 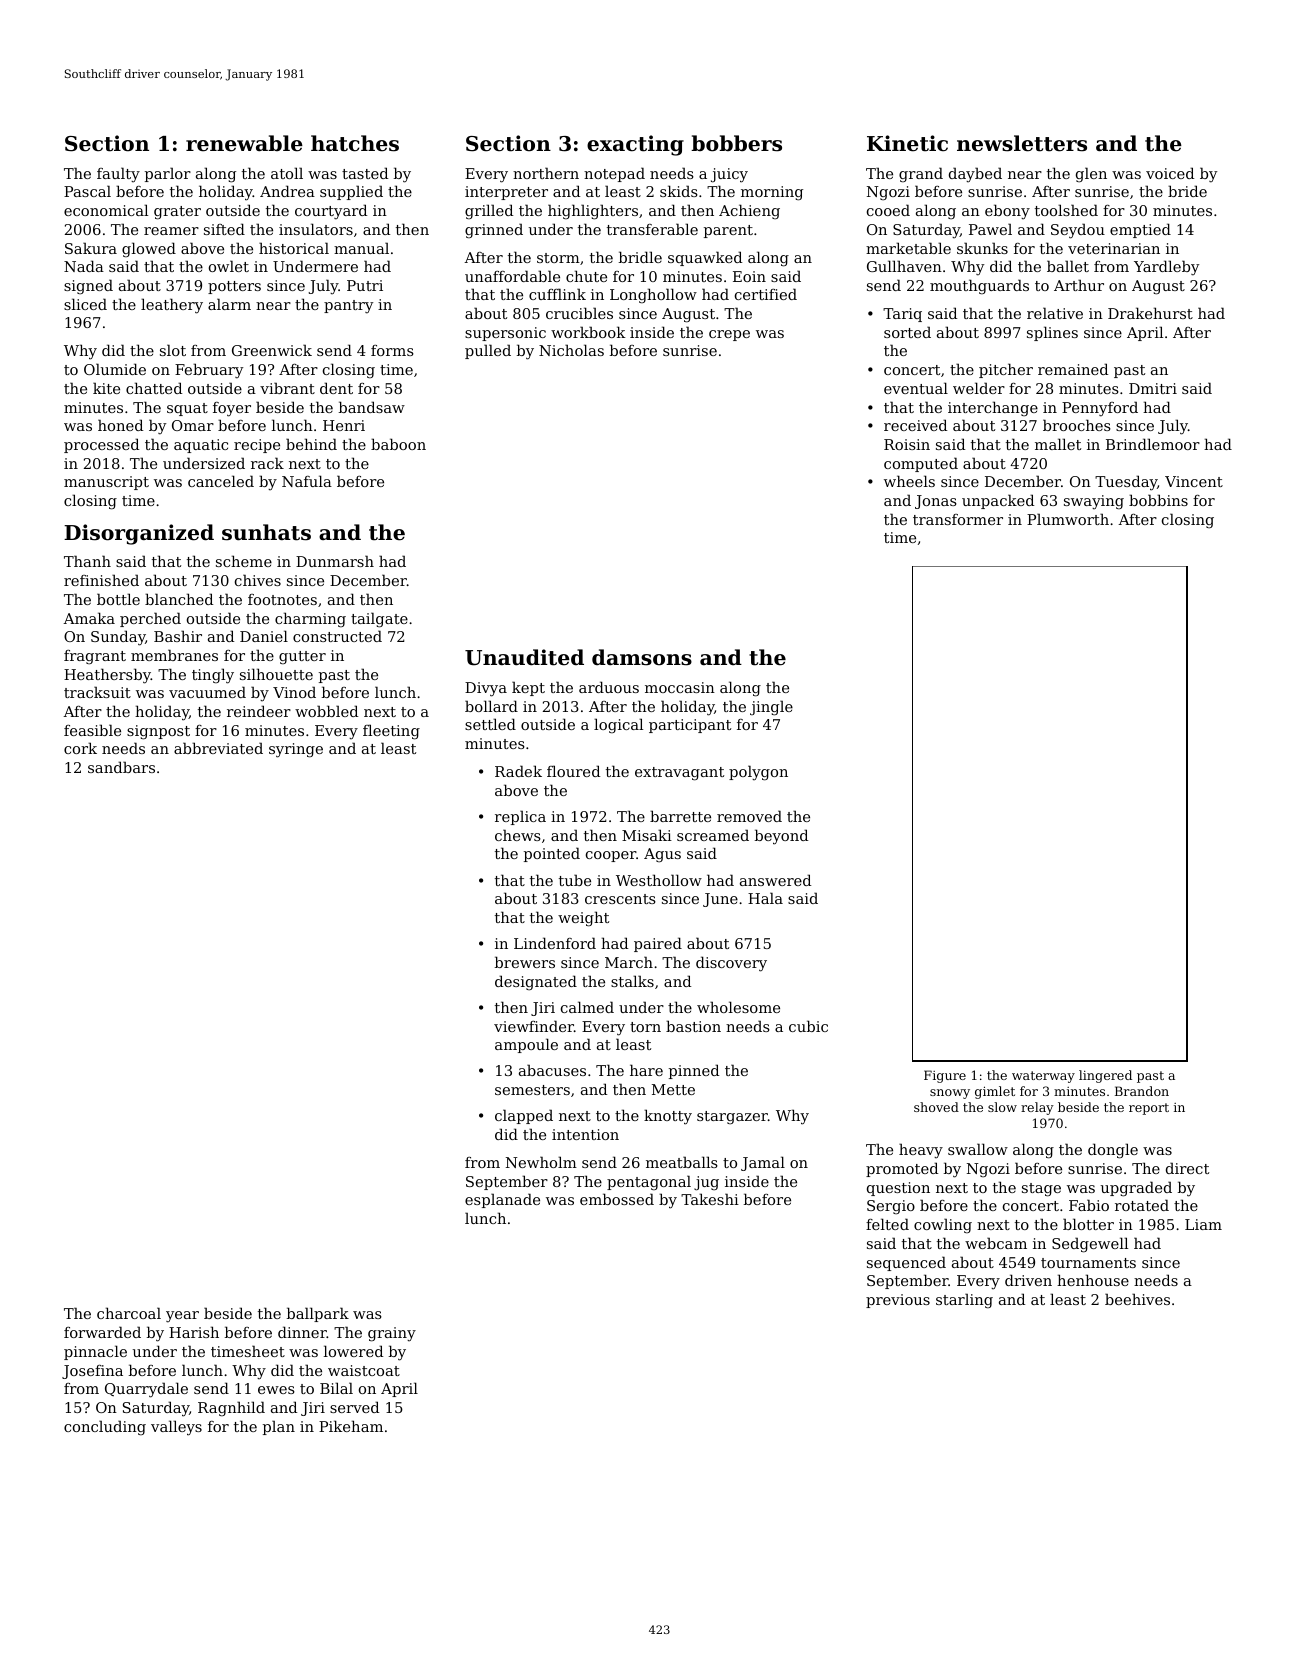 What do you see at coordinates (92, 1372) in the screenshot?
I see `Josefina` at bounding box center [92, 1372].
